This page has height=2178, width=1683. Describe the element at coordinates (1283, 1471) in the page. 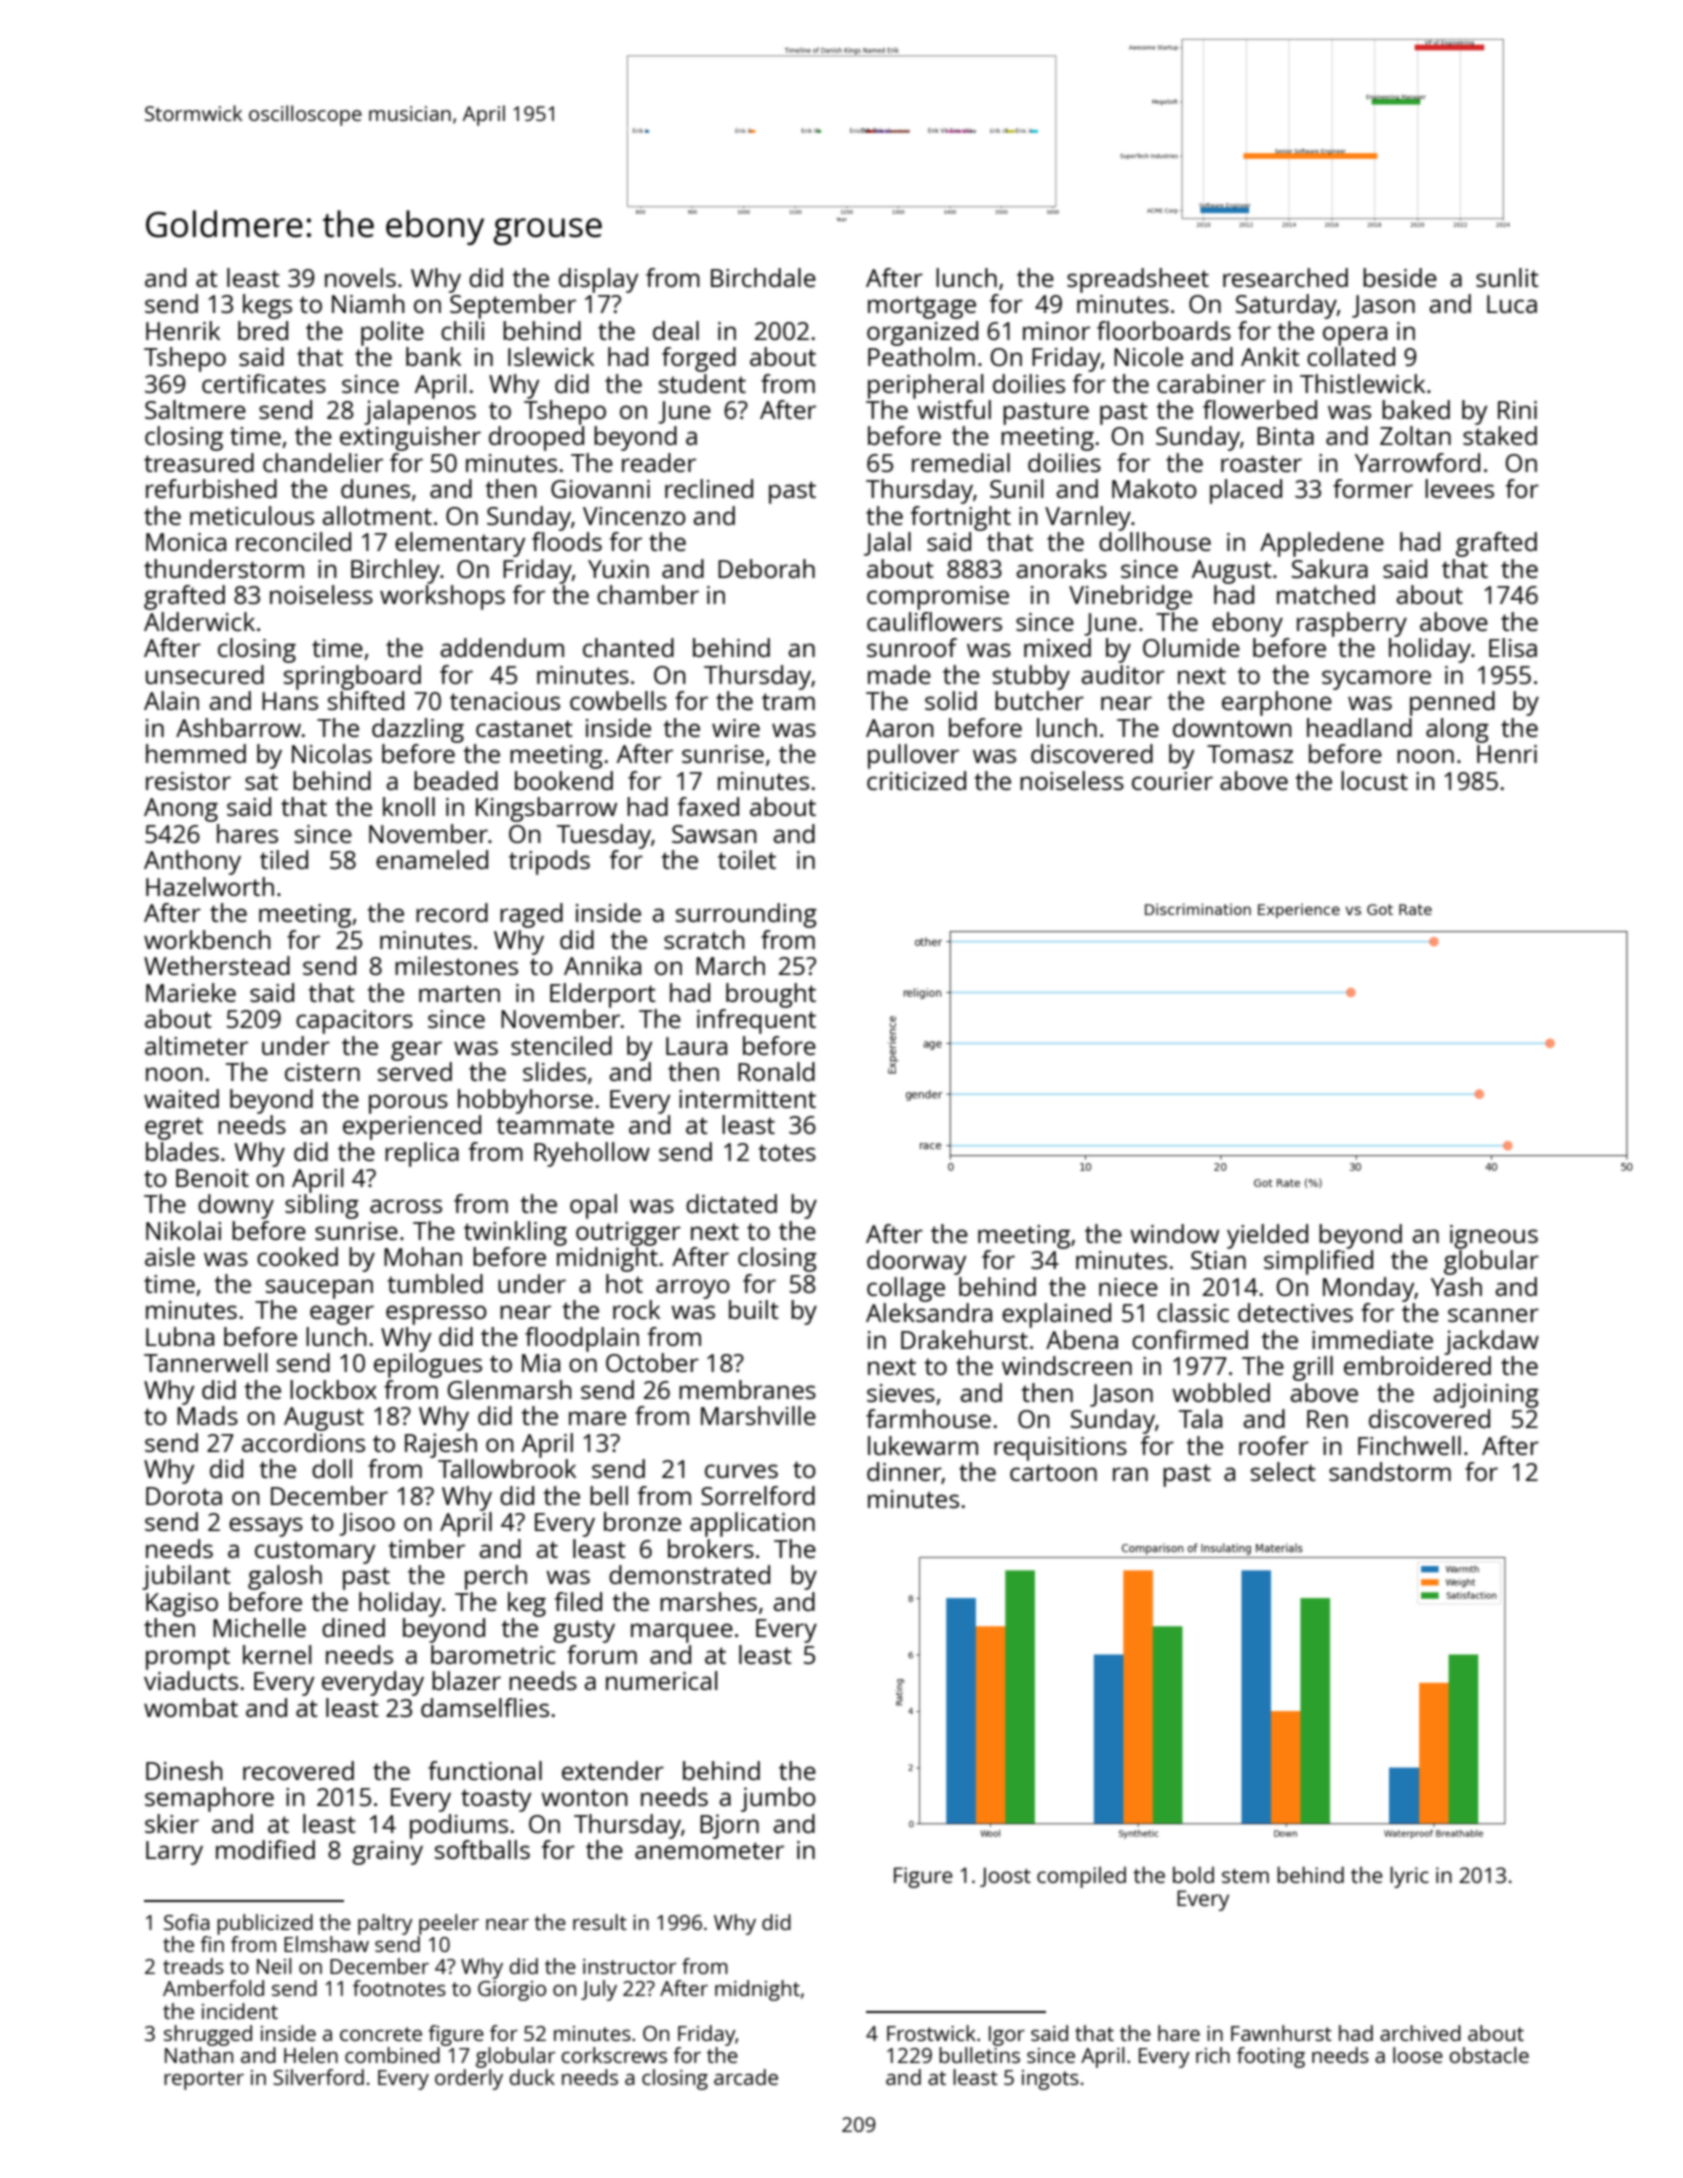

I see `select` at that location.
